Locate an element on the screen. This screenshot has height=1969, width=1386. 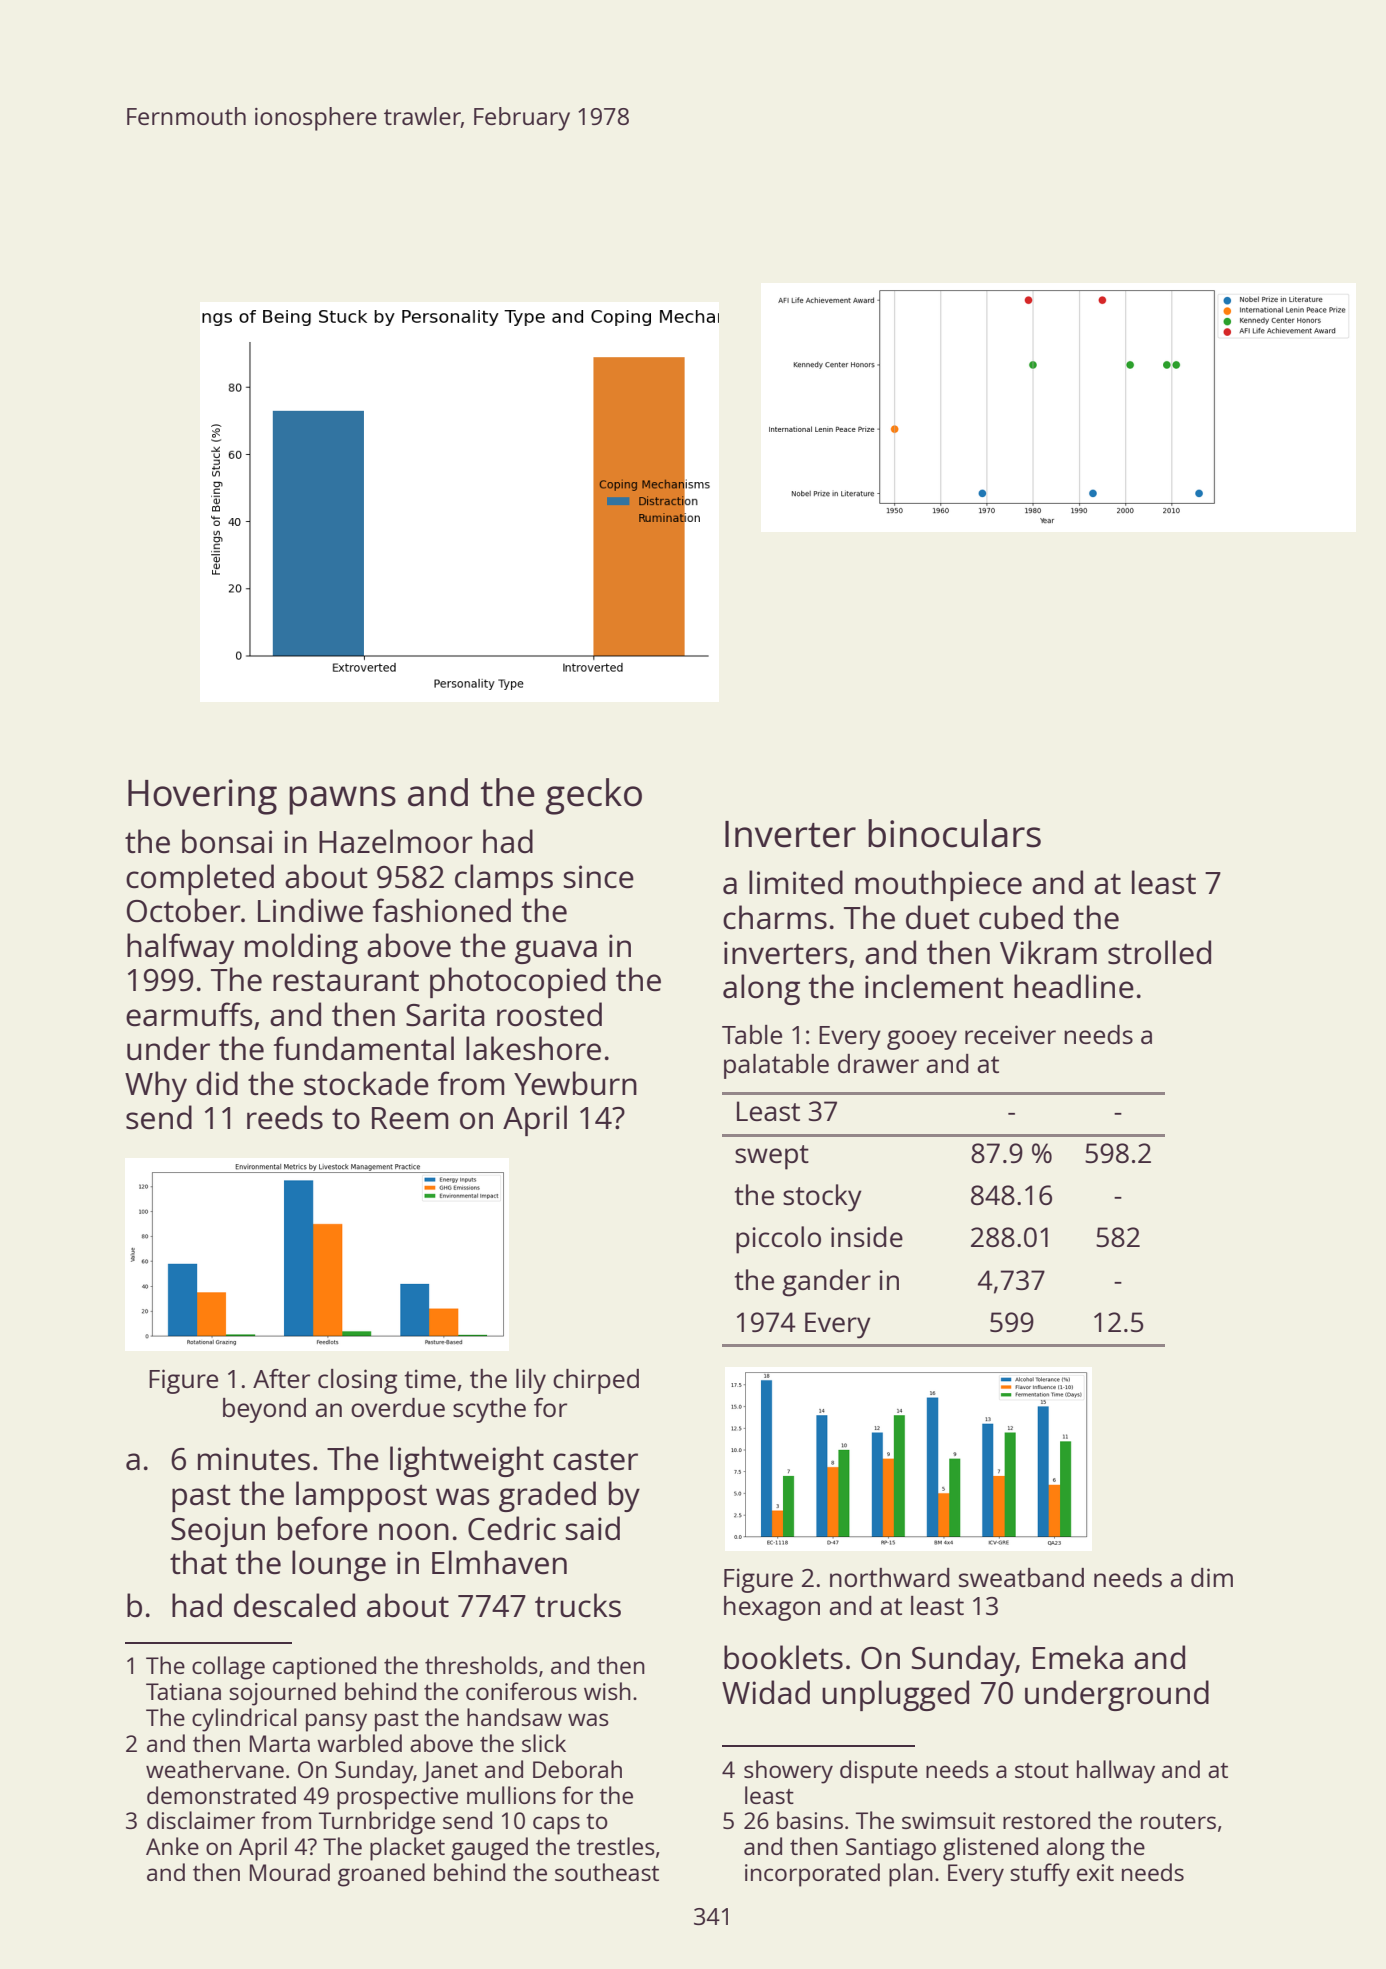
sweatband is located at coordinates (1021, 1577).
